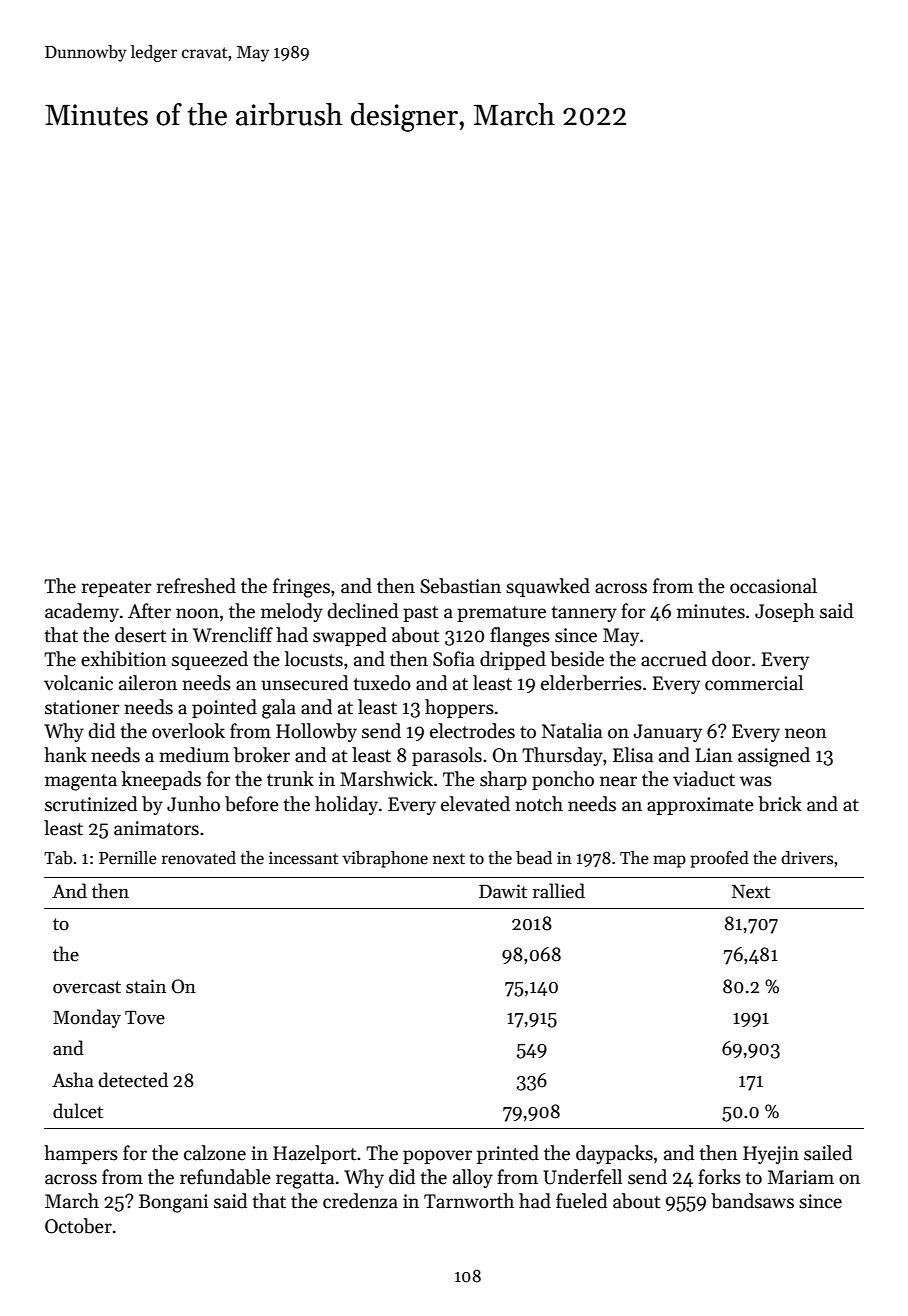  Describe the element at coordinates (508, 1154) in the page. I see `printed` at that location.
